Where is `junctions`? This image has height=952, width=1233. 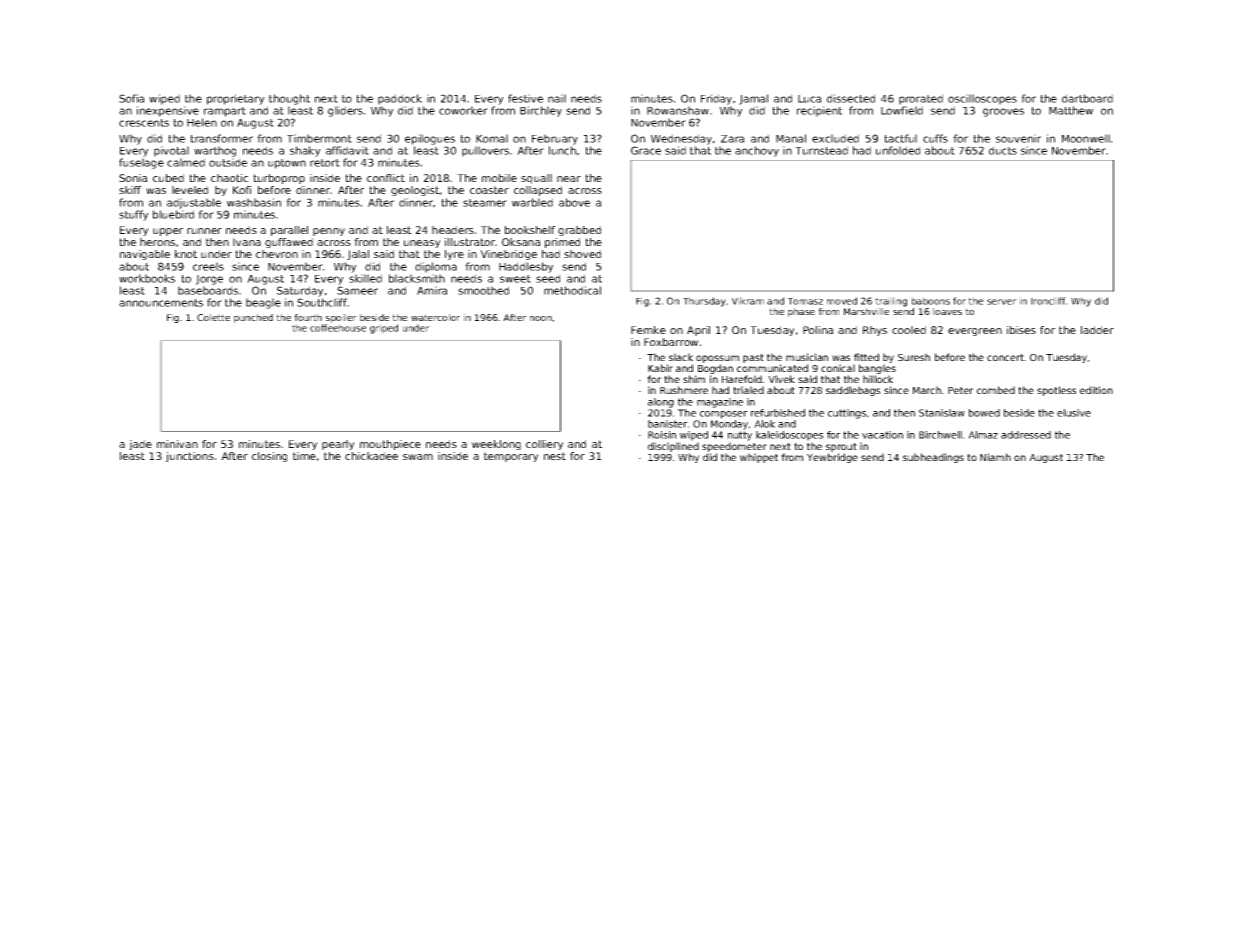
junctions is located at coordinates (190, 457).
